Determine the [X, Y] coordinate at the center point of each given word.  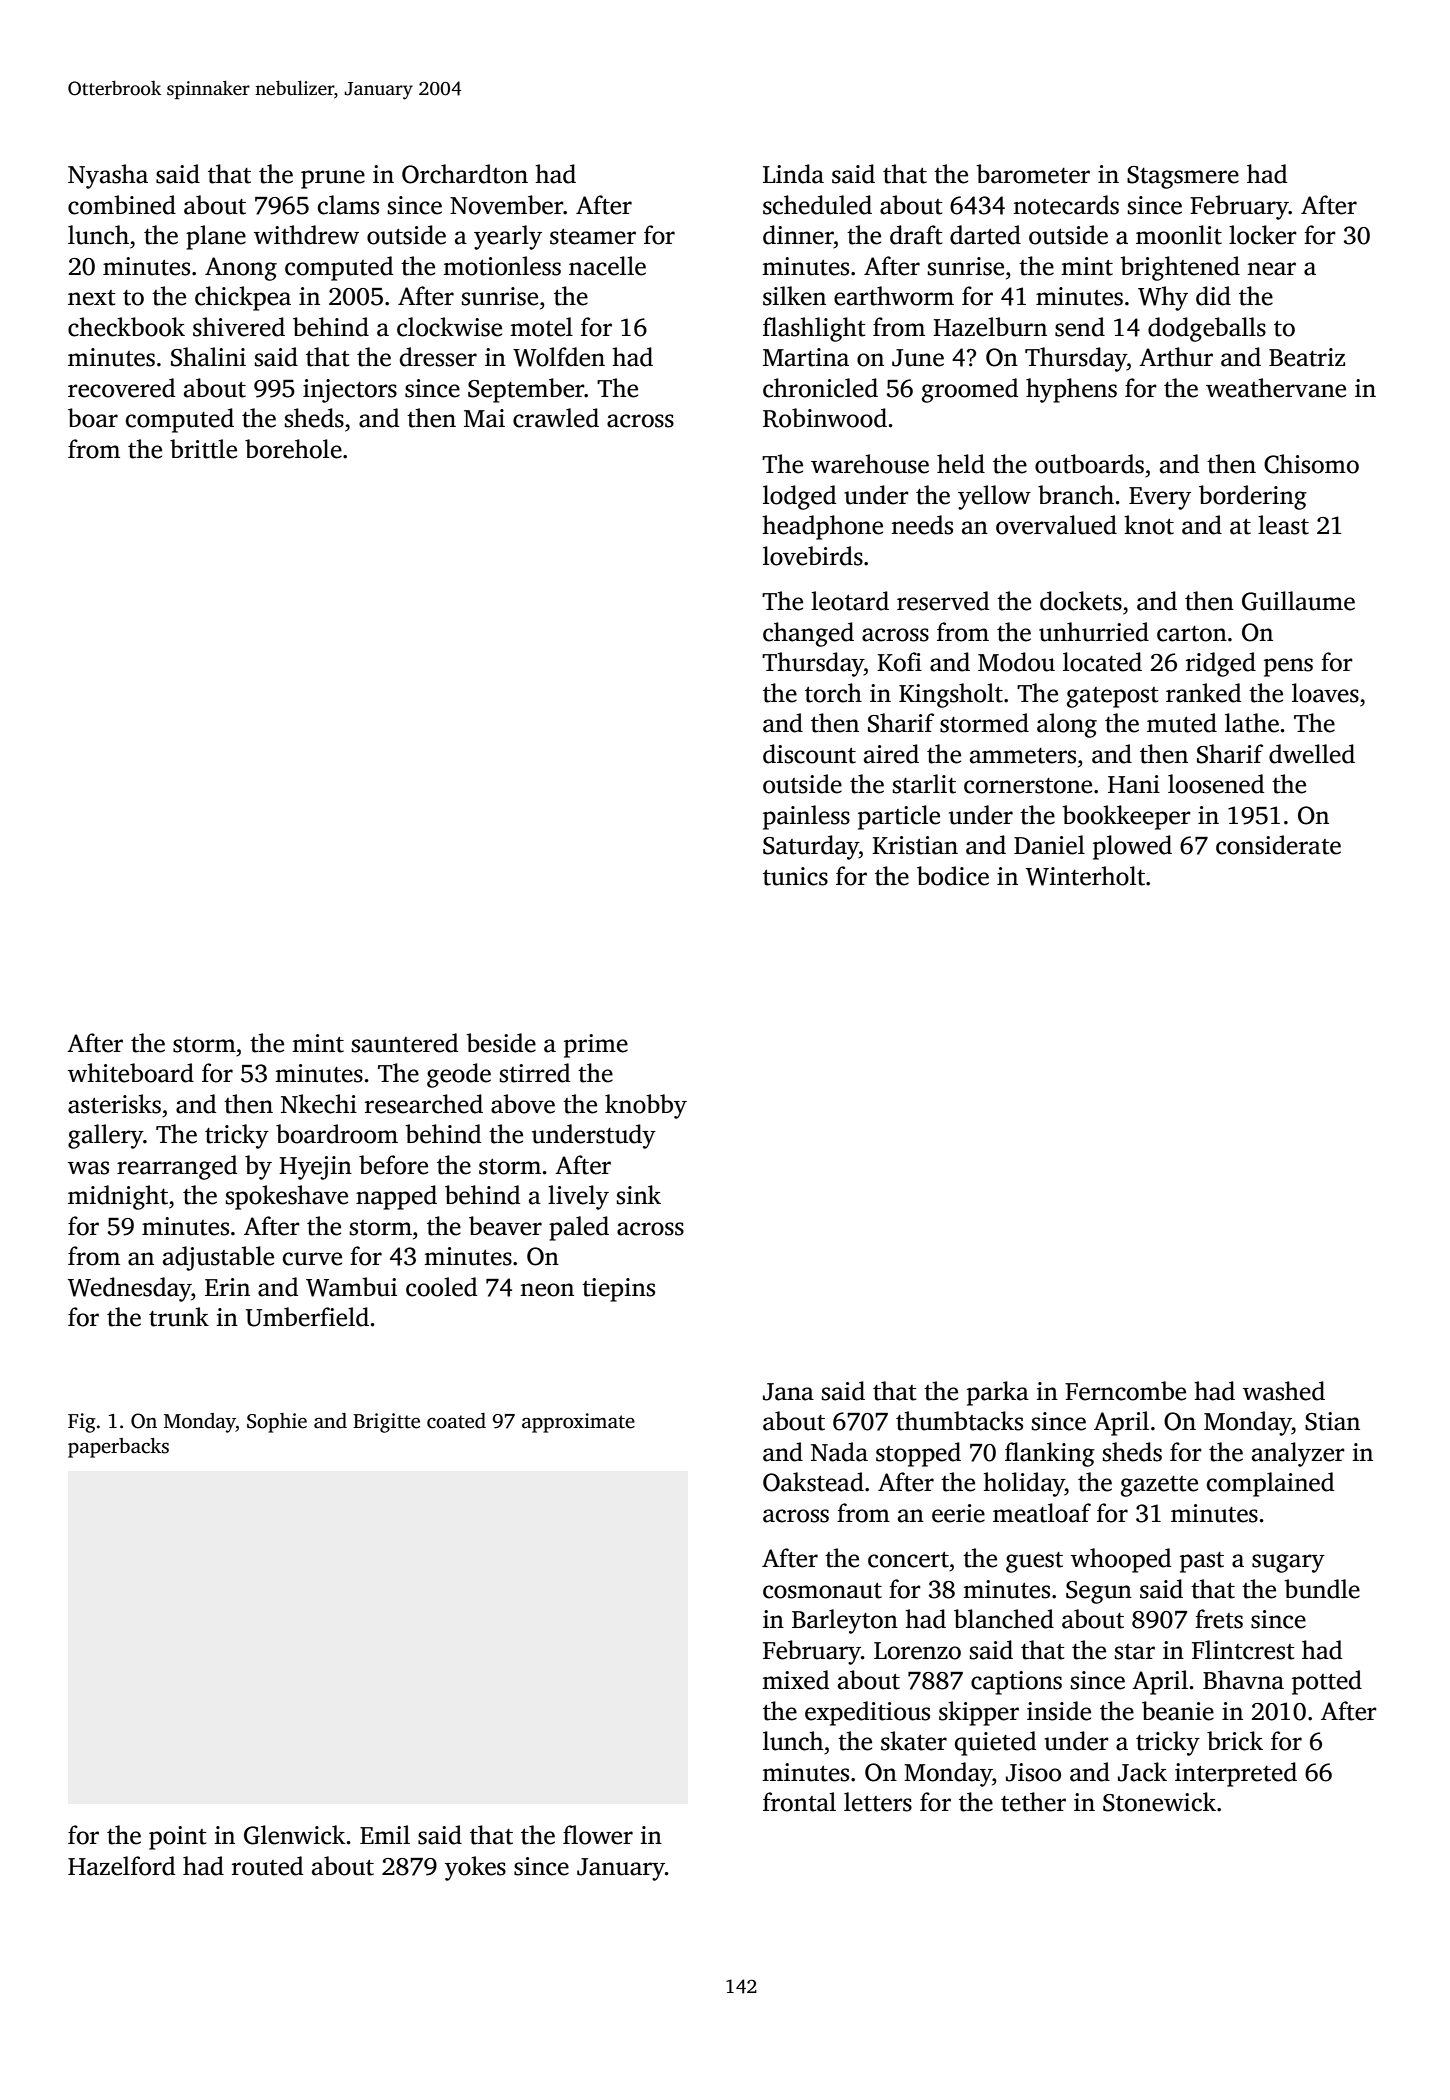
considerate [1278, 845]
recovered [121, 388]
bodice [953, 876]
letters [878, 1802]
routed [267, 1866]
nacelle [607, 266]
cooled [441, 1287]
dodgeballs [1207, 329]
